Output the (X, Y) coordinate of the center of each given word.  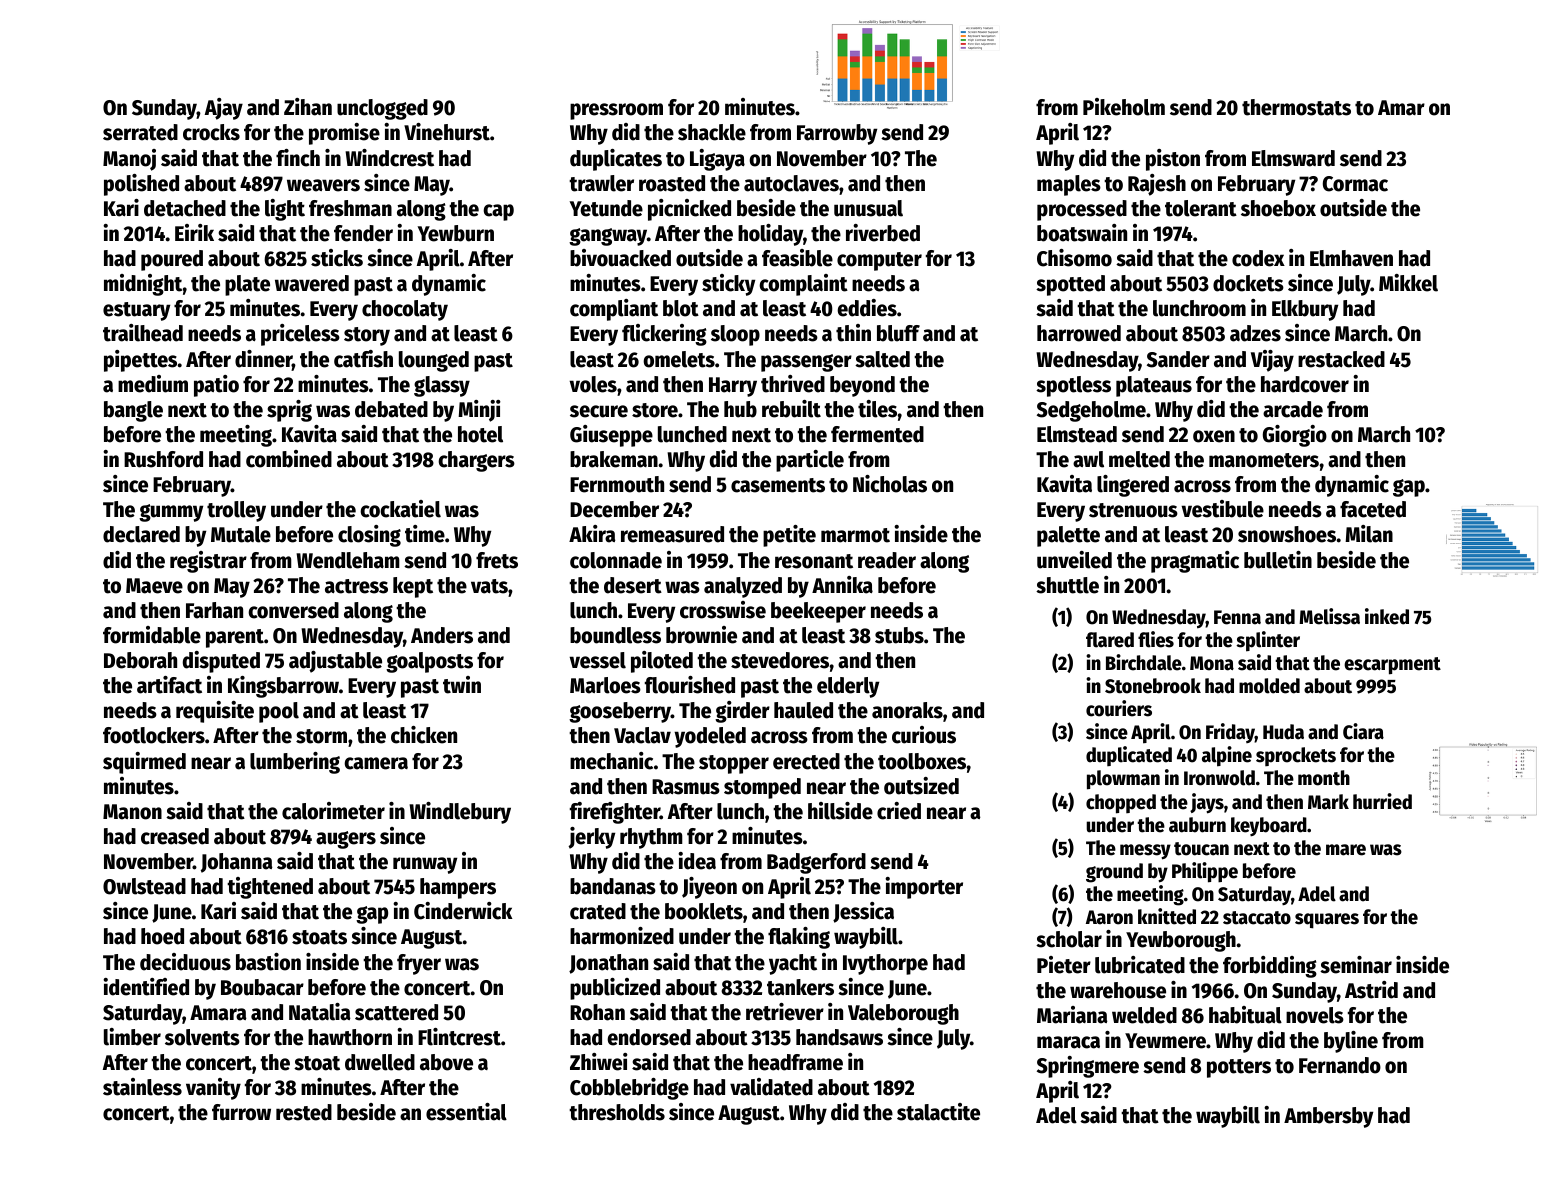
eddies (867, 308)
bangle (133, 411)
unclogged (382, 109)
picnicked (689, 210)
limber (132, 1037)
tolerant (1201, 208)
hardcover (1305, 384)
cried (899, 811)
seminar (1356, 965)
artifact (169, 685)
